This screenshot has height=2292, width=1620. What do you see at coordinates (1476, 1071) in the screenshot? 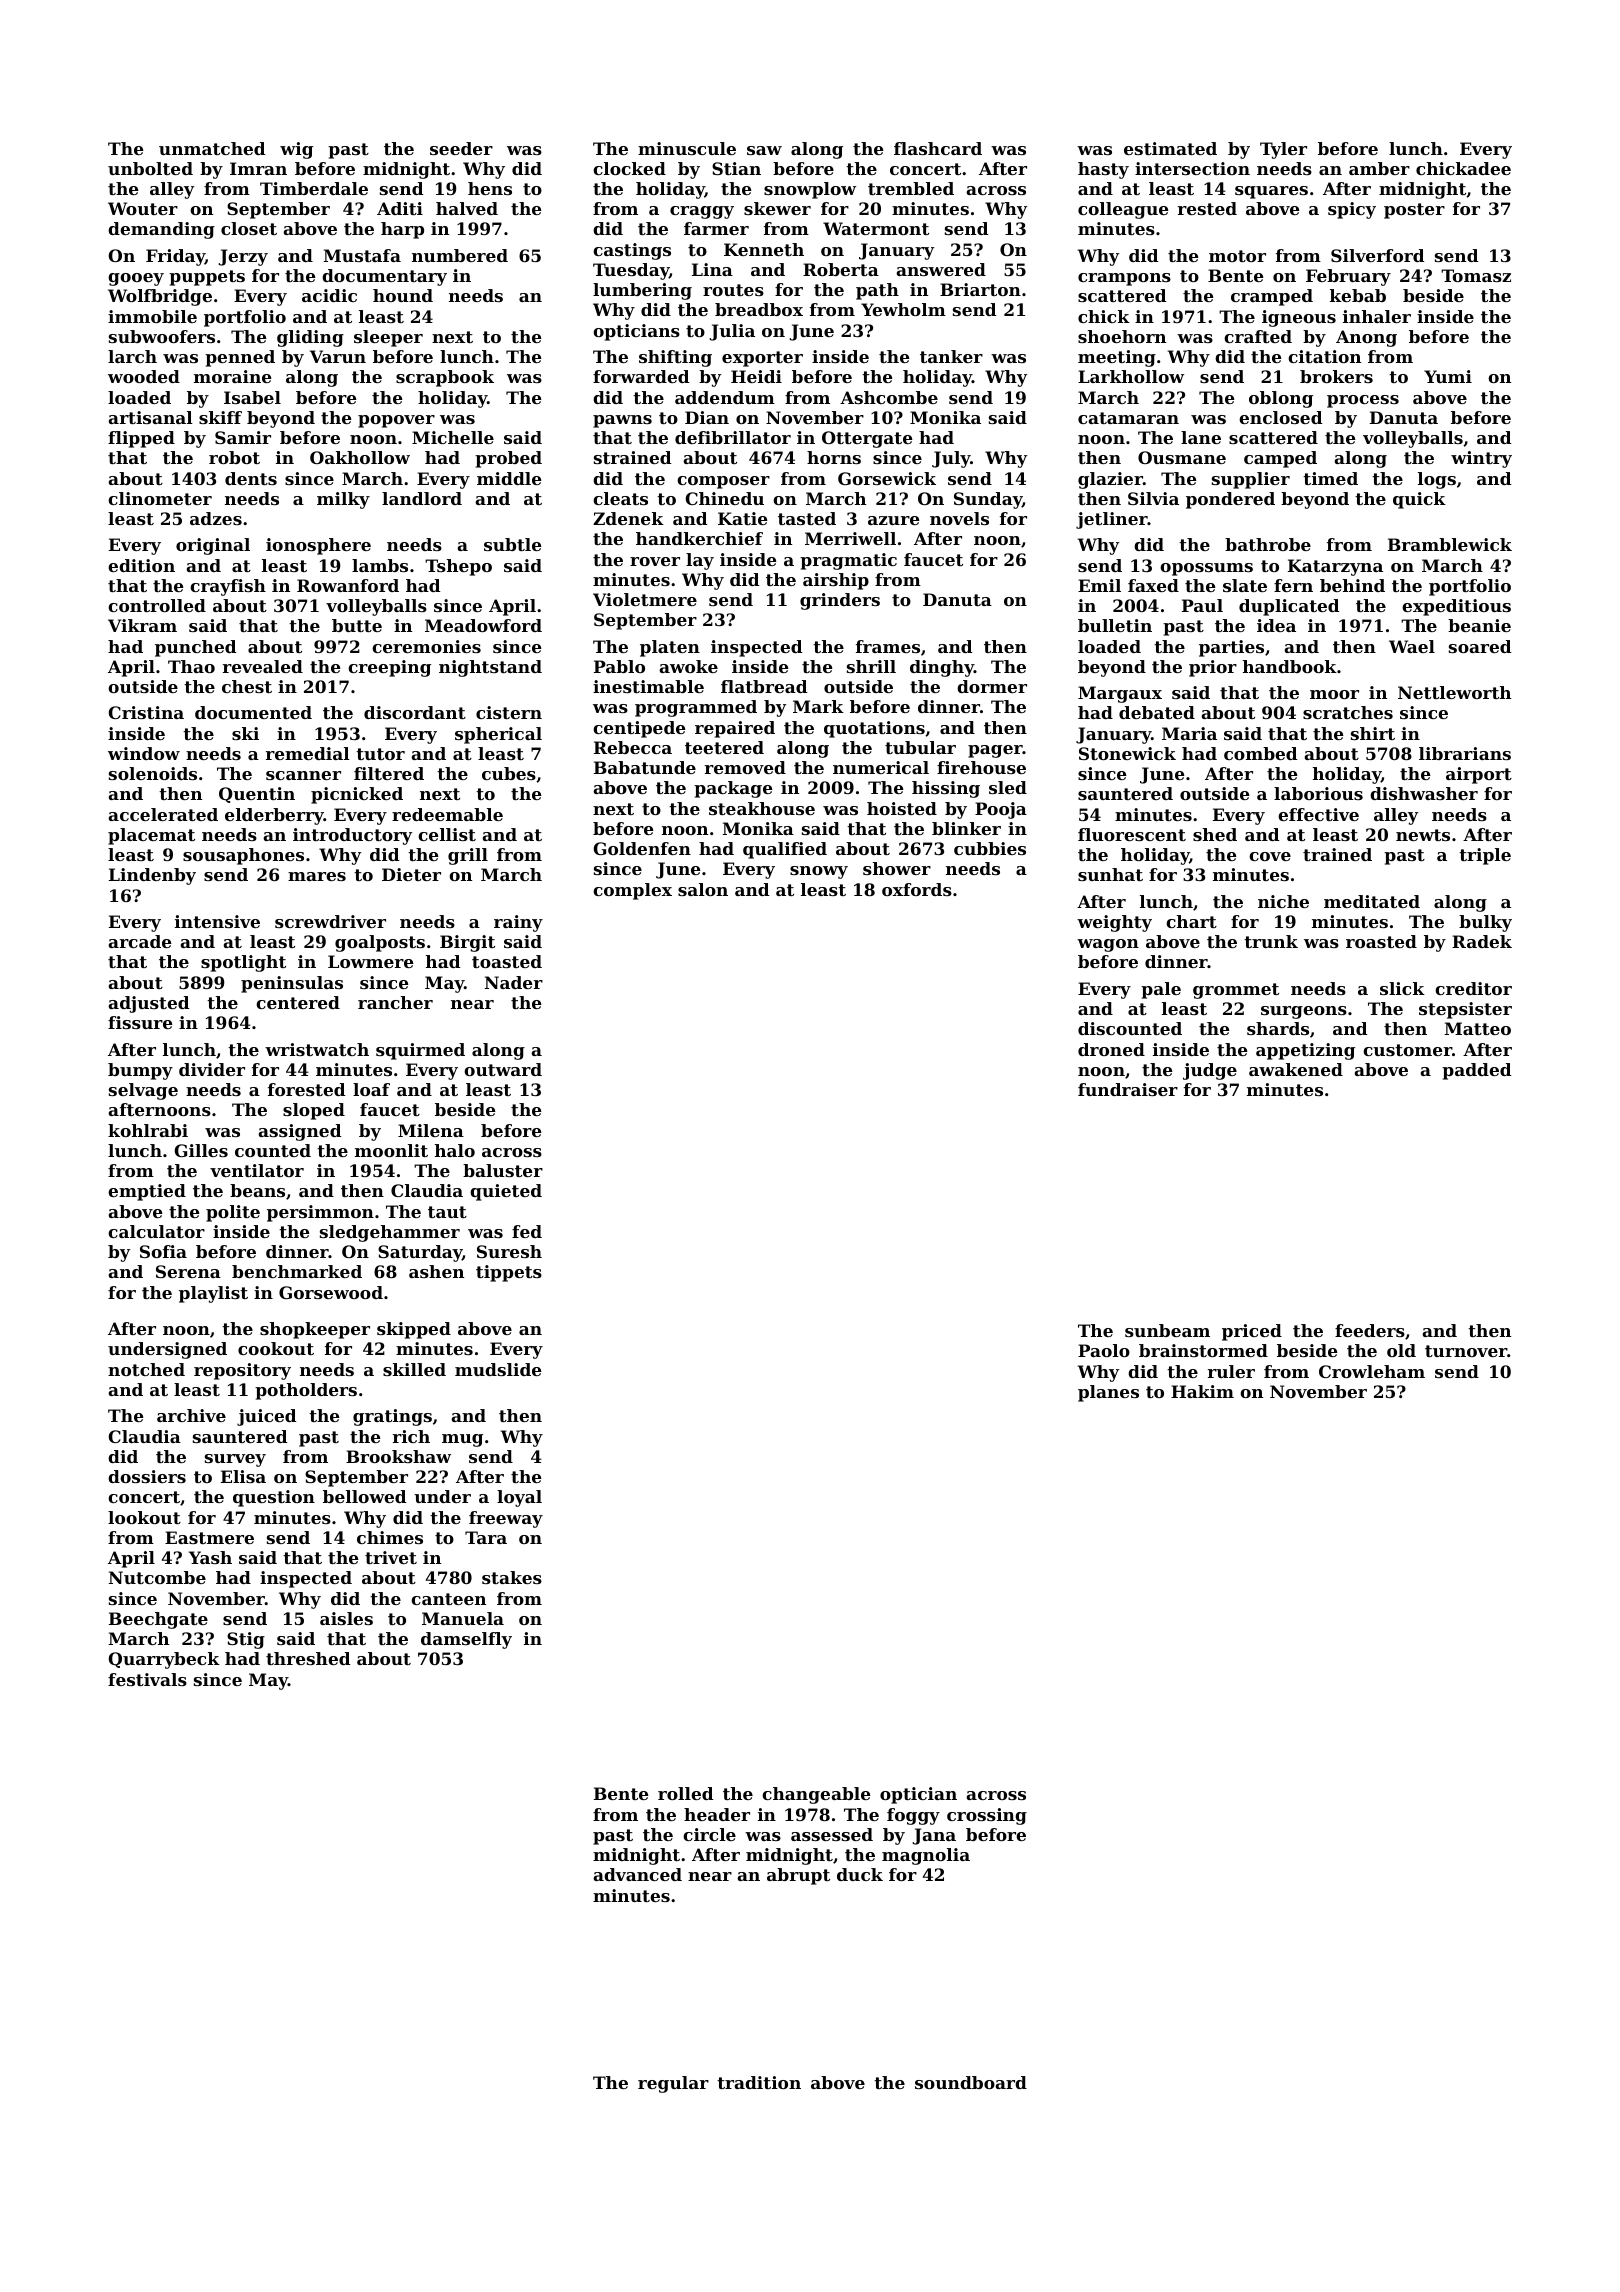
I see `padded` at bounding box center [1476, 1071].
